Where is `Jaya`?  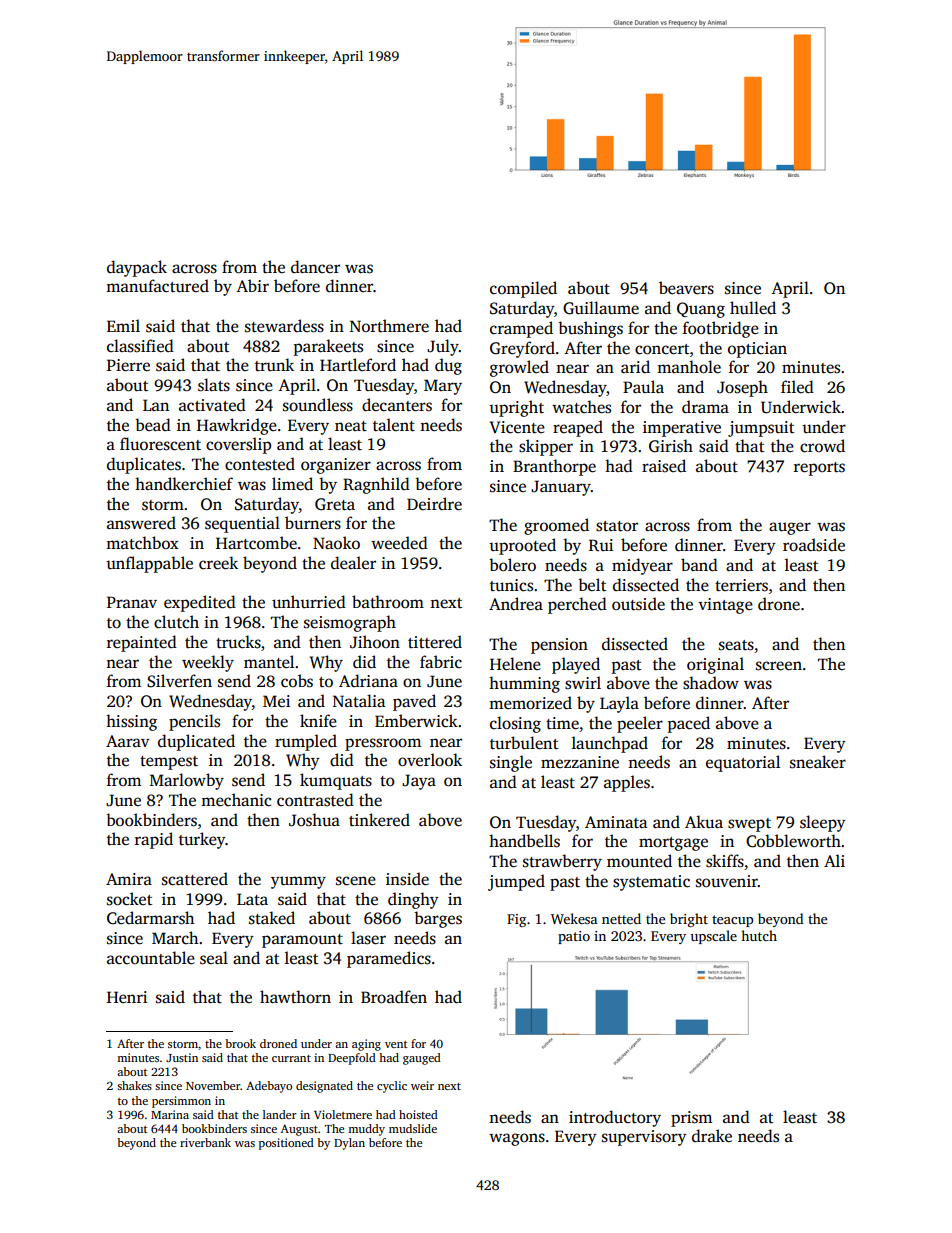
Jaya is located at coordinates (419, 782).
